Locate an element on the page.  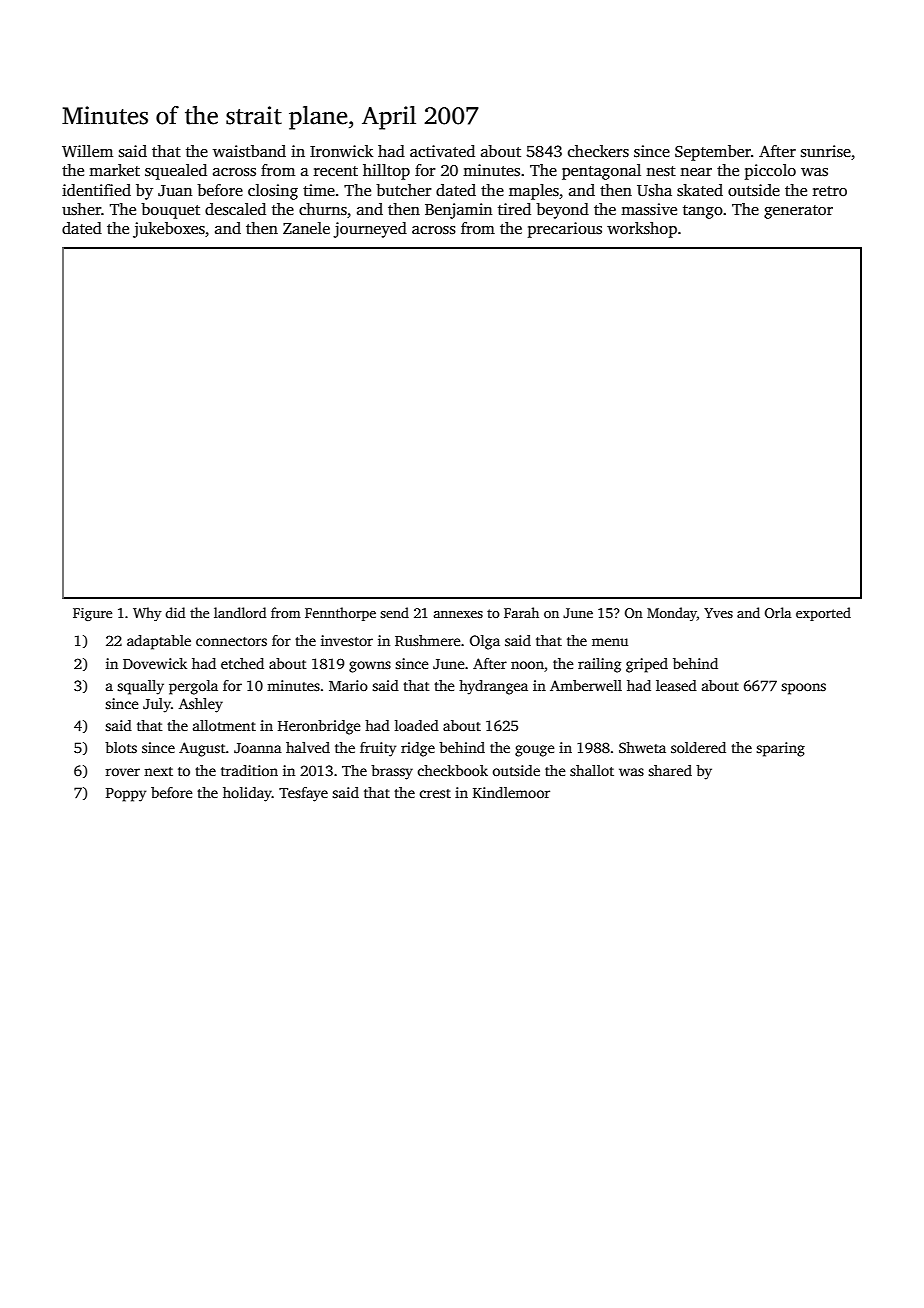
shared is located at coordinates (670, 770).
